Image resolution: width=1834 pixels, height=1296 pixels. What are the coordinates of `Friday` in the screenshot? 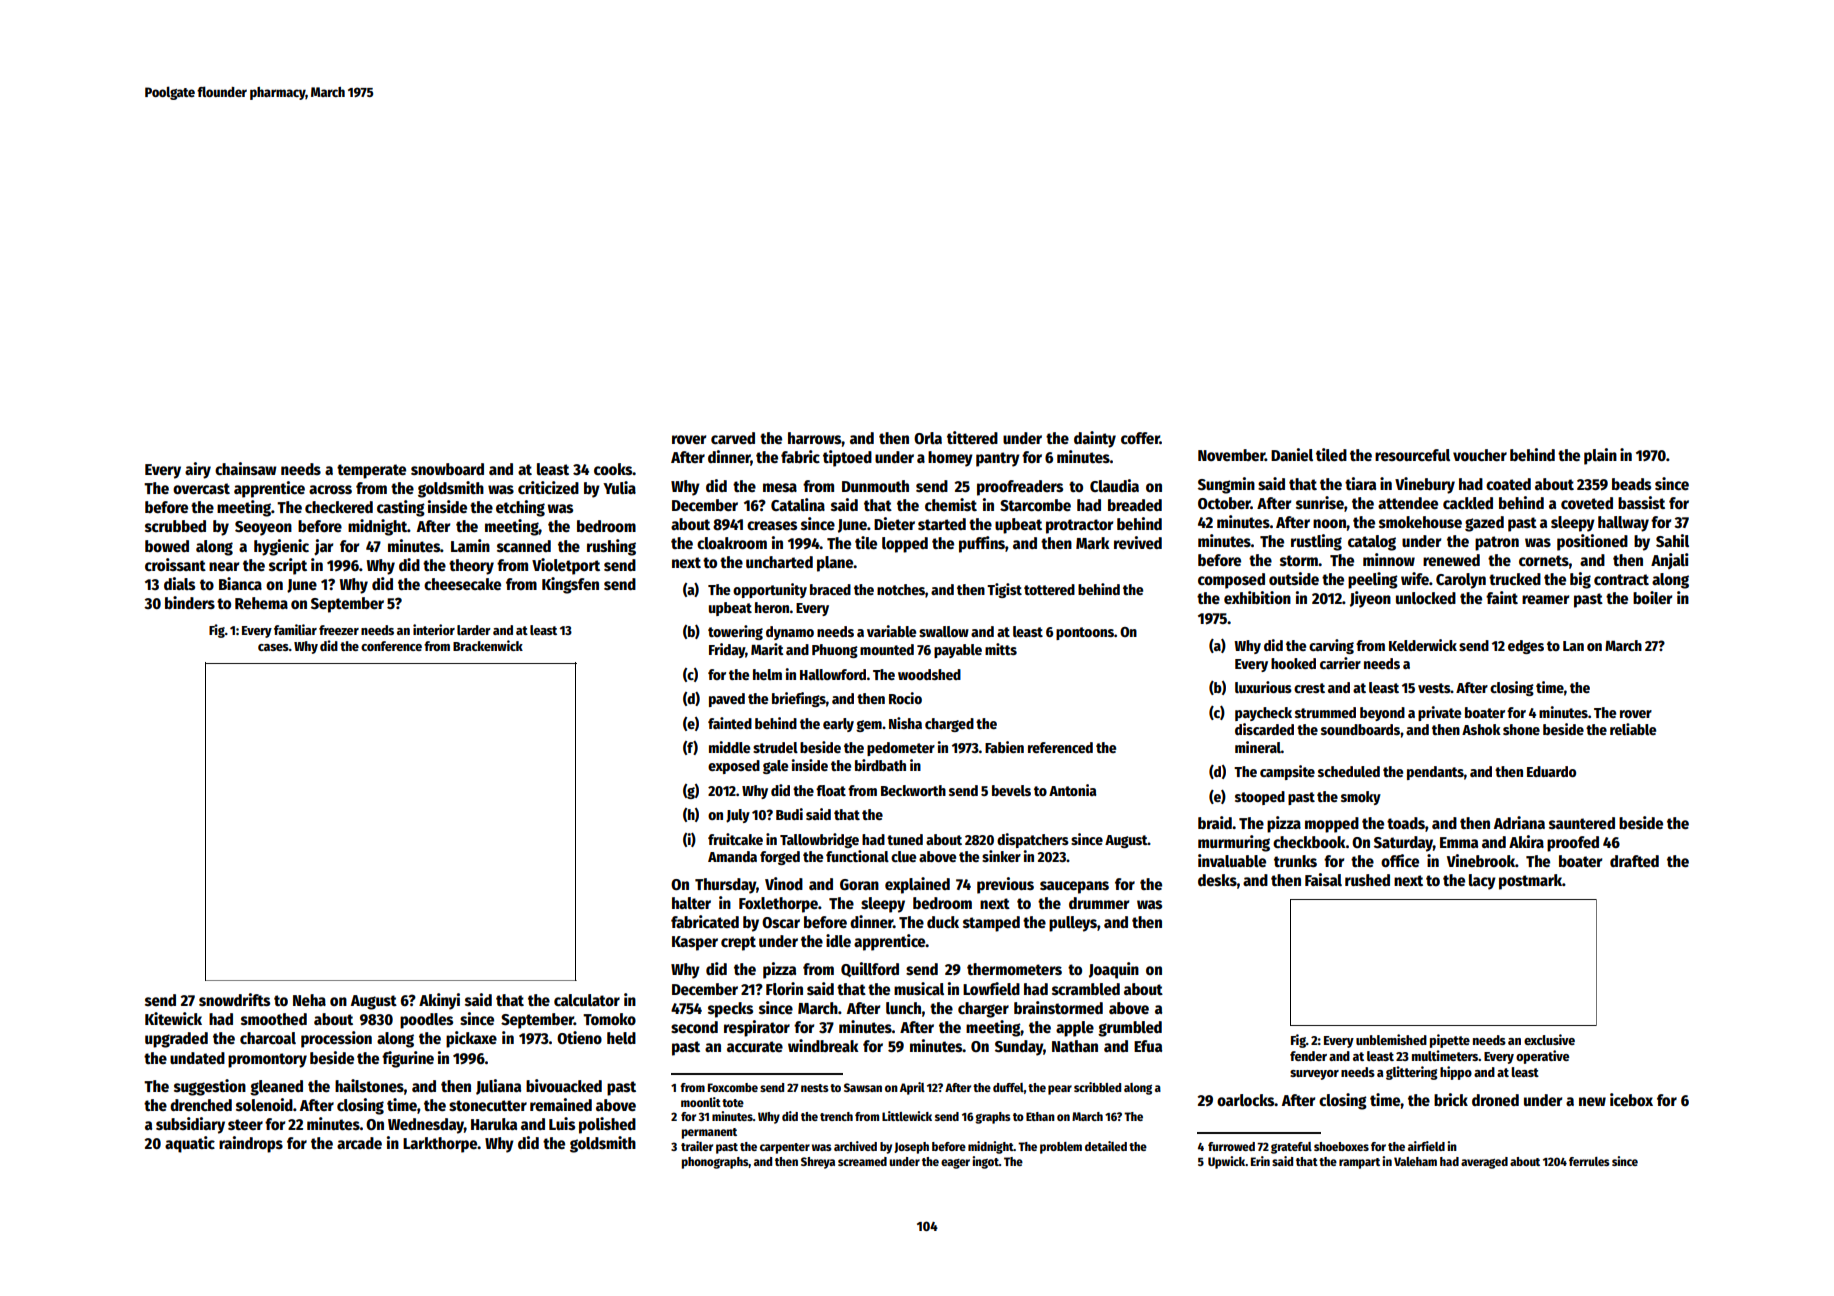 It's located at (727, 650).
